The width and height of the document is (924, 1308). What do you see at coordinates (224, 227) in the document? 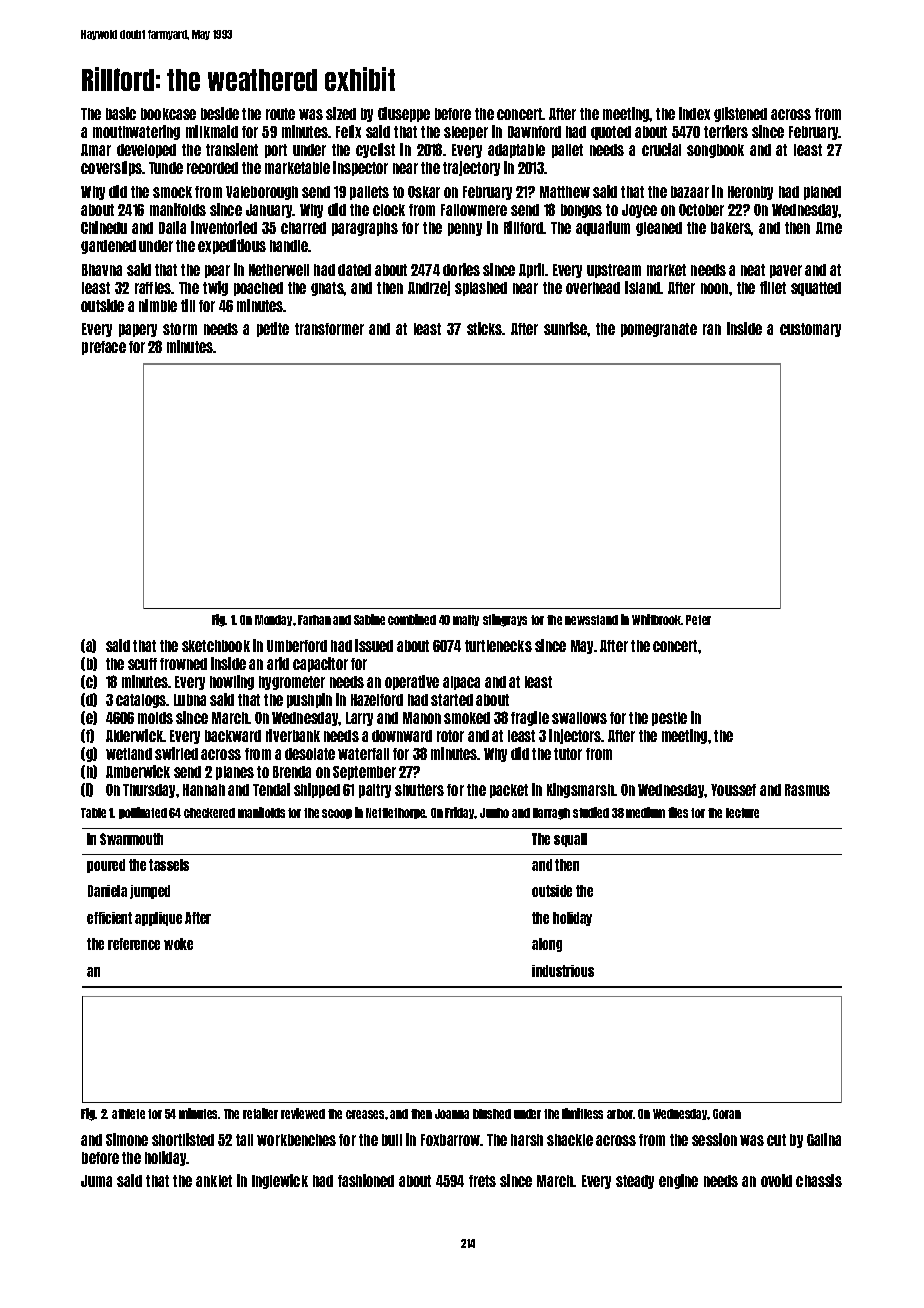
I see `inventoried` at bounding box center [224, 227].
